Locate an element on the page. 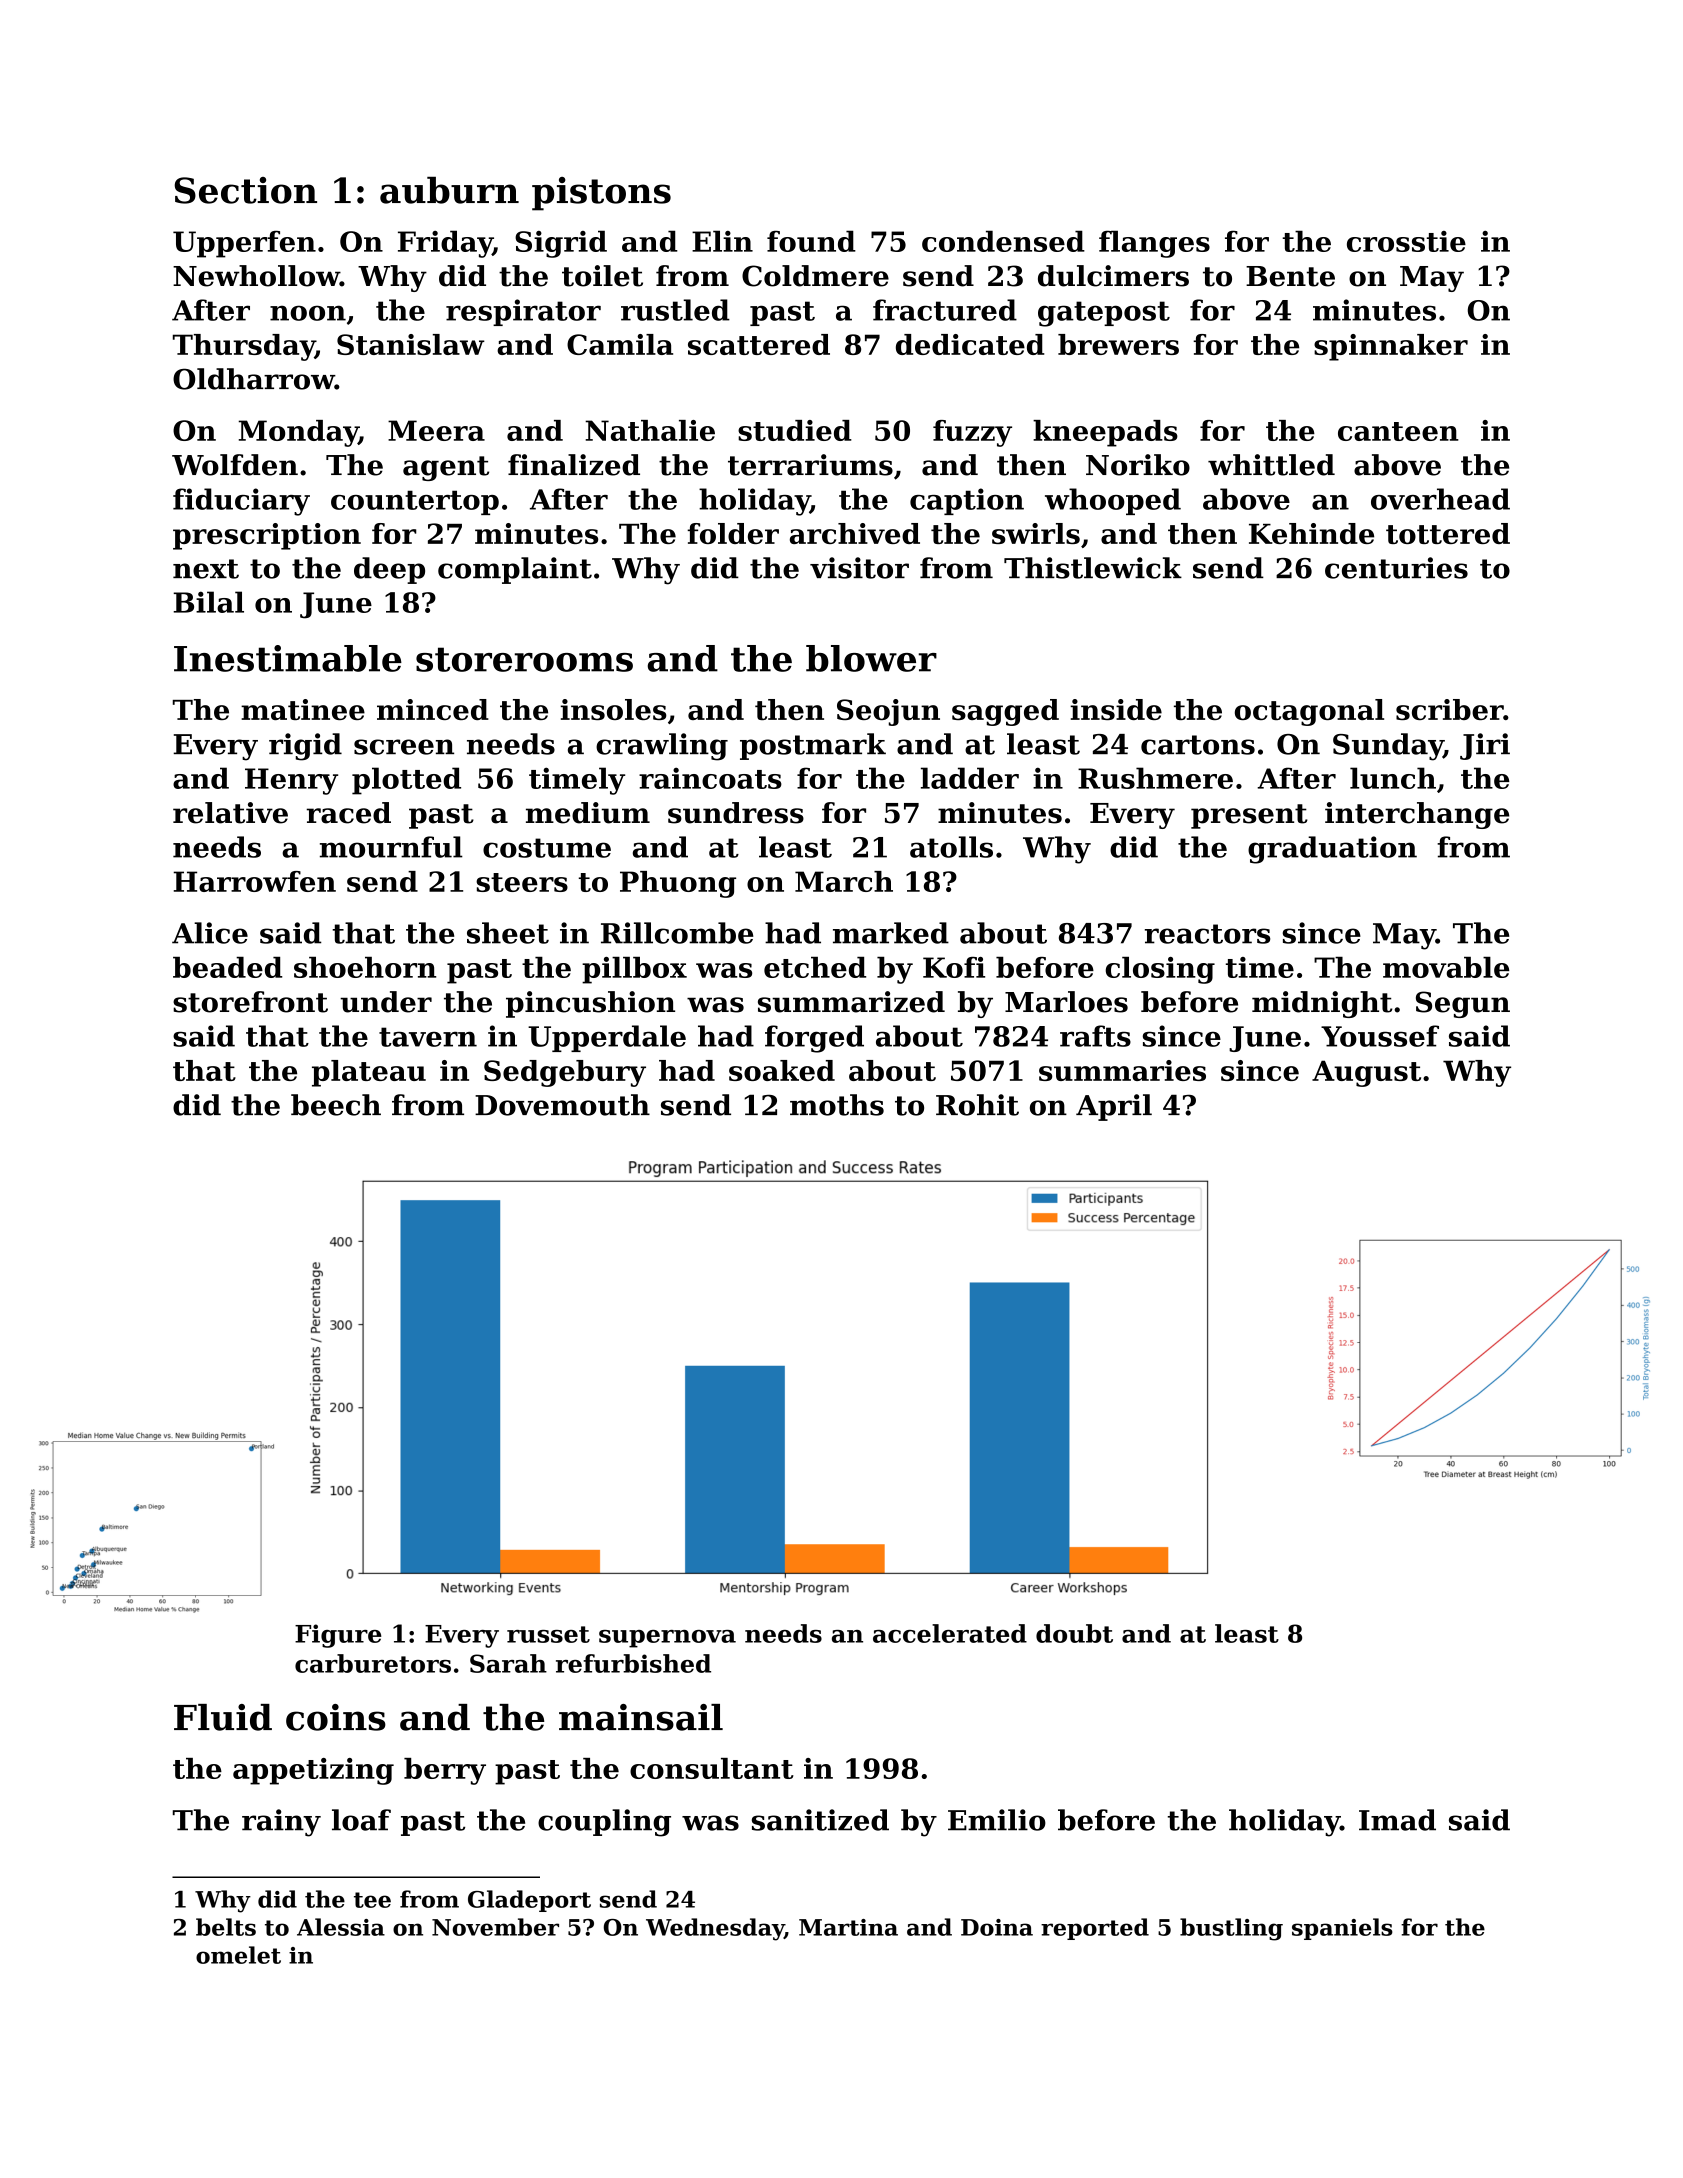  flanges is located at coordinates (1154, 244).
